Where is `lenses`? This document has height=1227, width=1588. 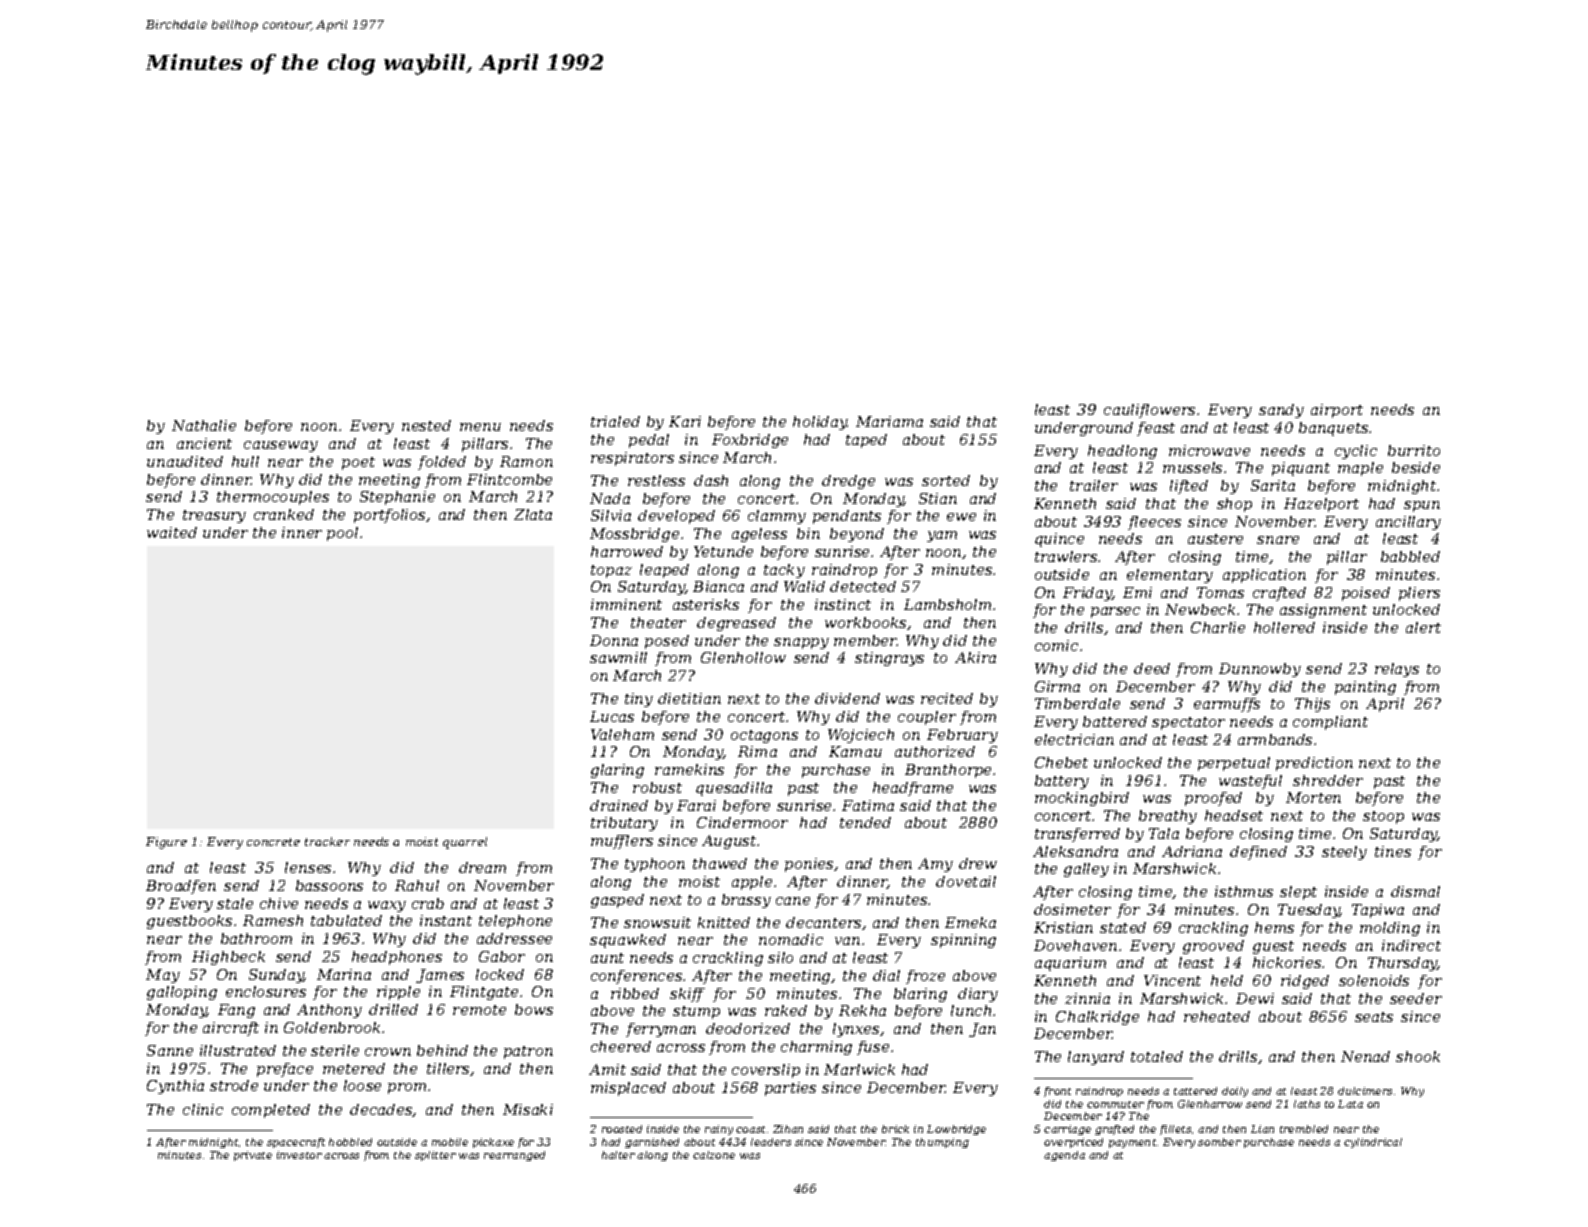 lenses is located at coordinates (308, 867).
